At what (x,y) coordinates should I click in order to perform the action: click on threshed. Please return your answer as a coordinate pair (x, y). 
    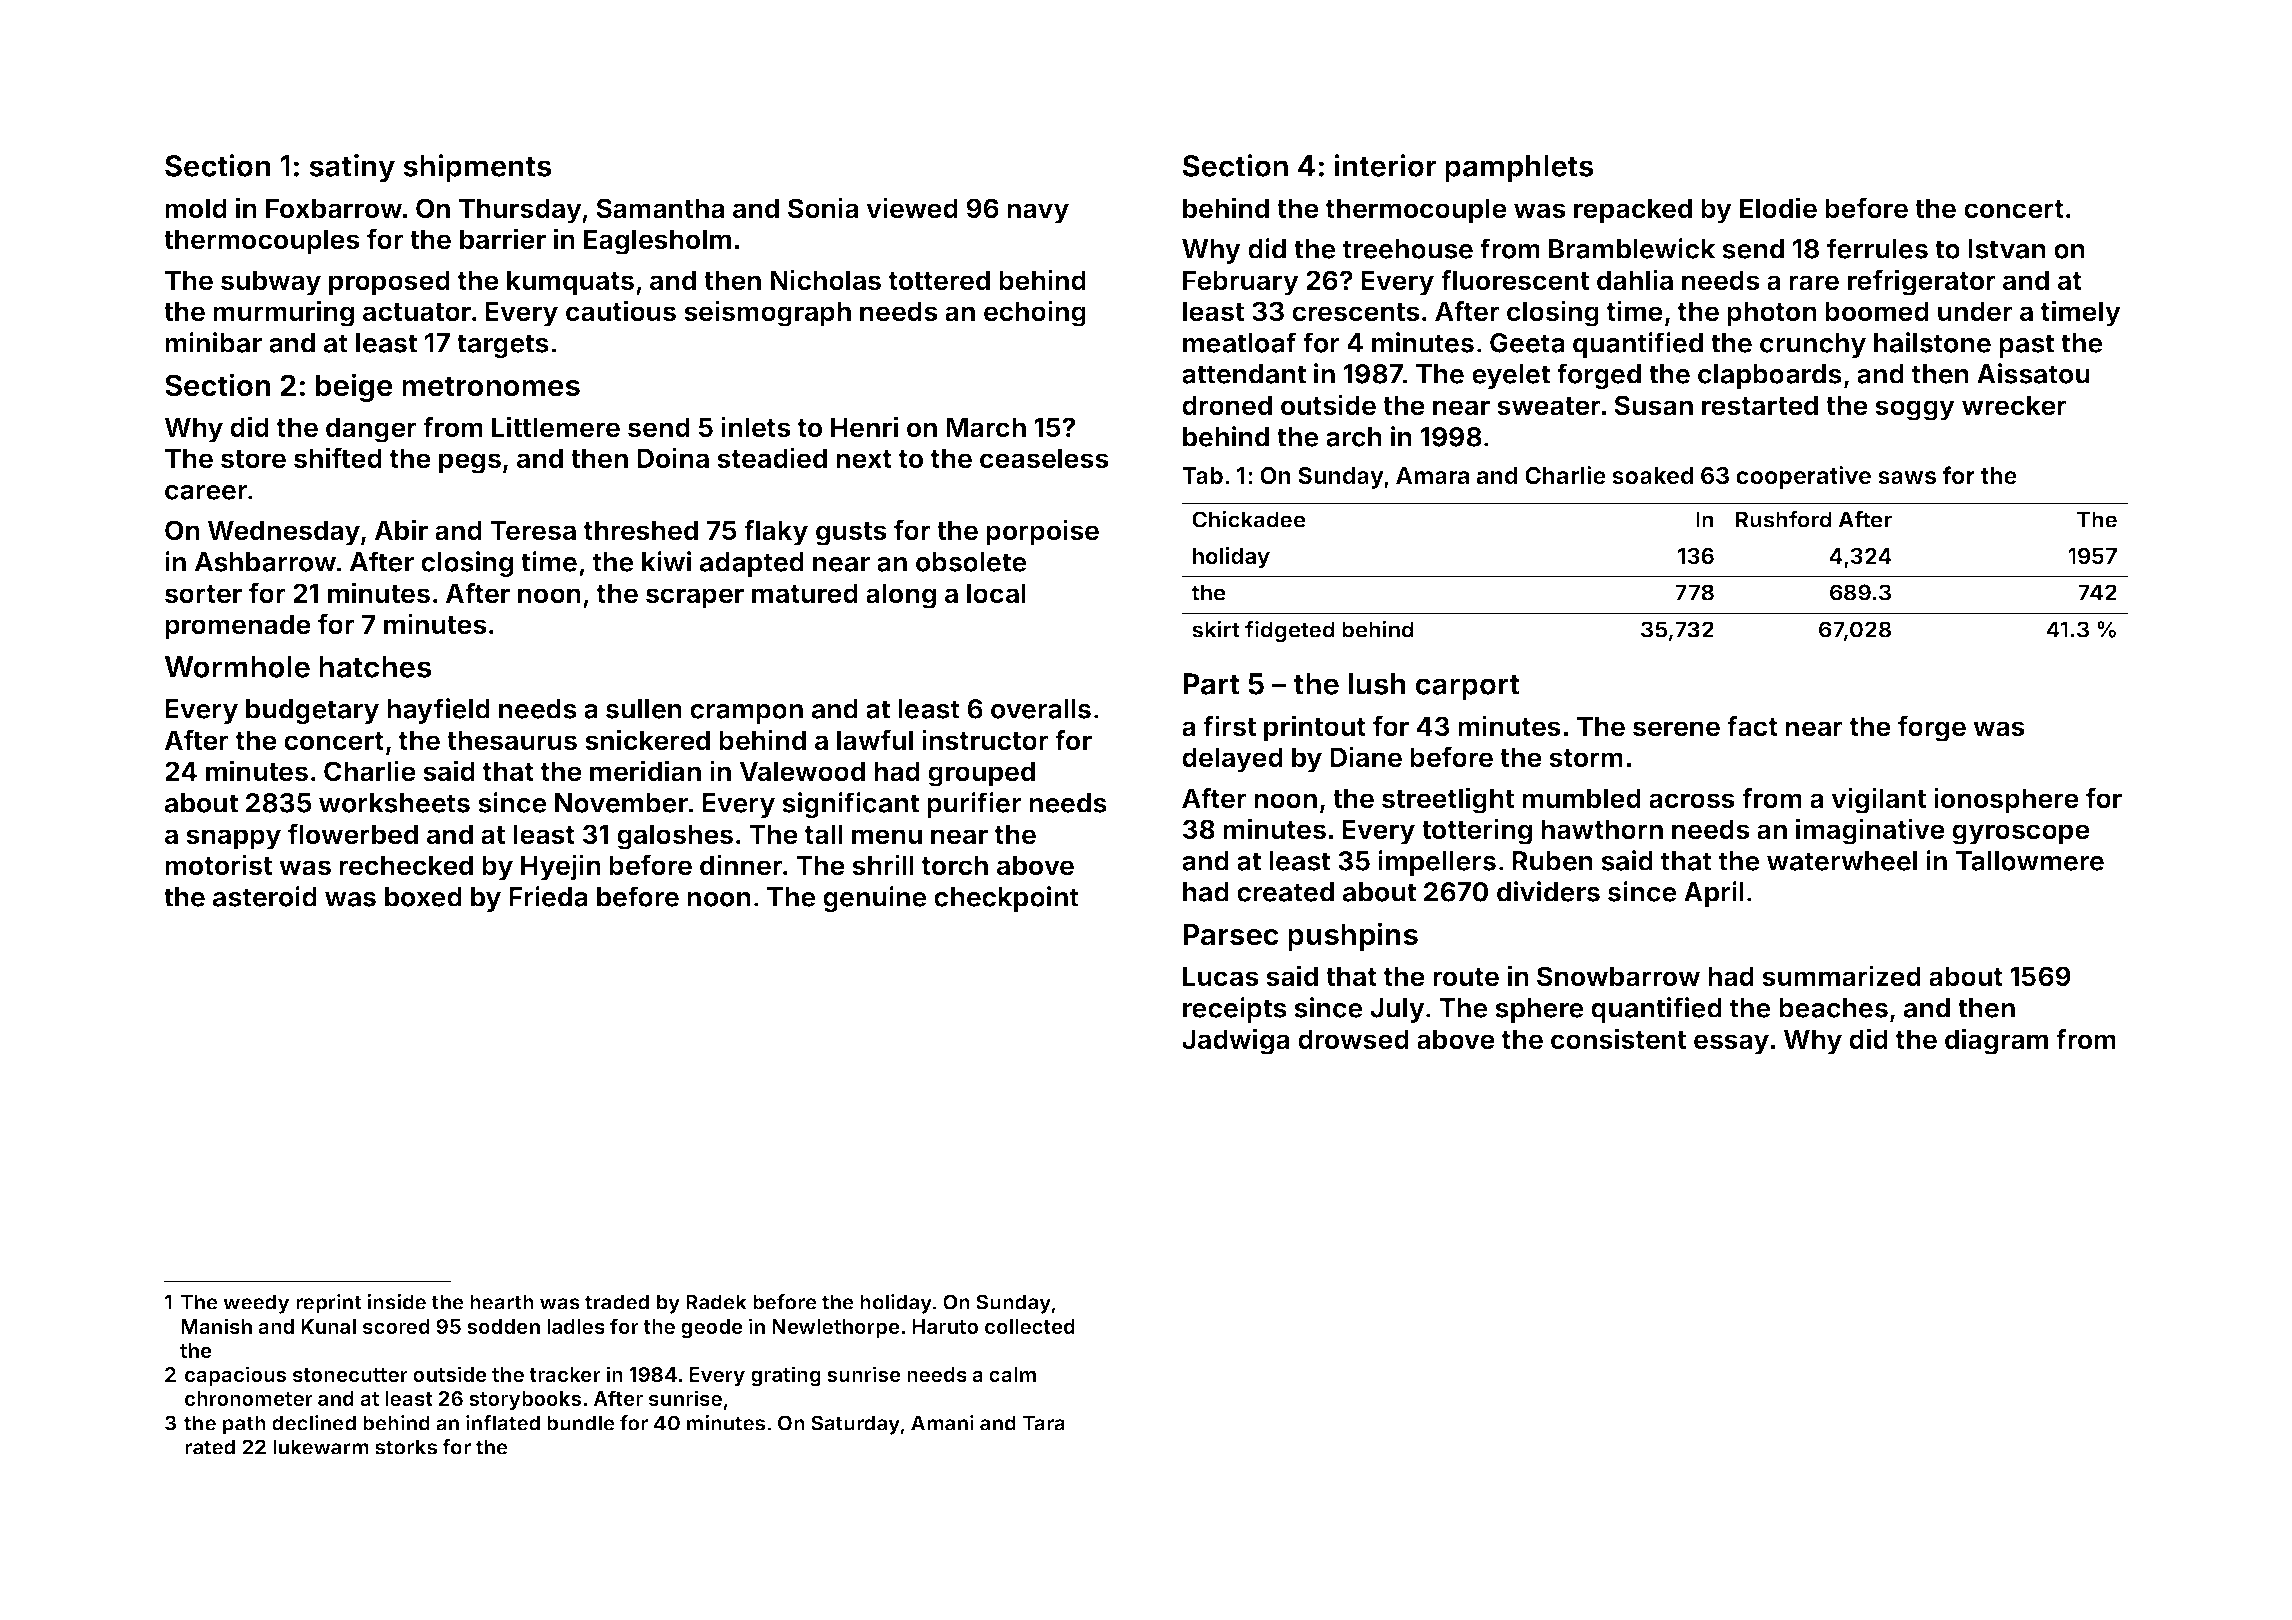
    Looking at the image, I should click on (641, 530).
